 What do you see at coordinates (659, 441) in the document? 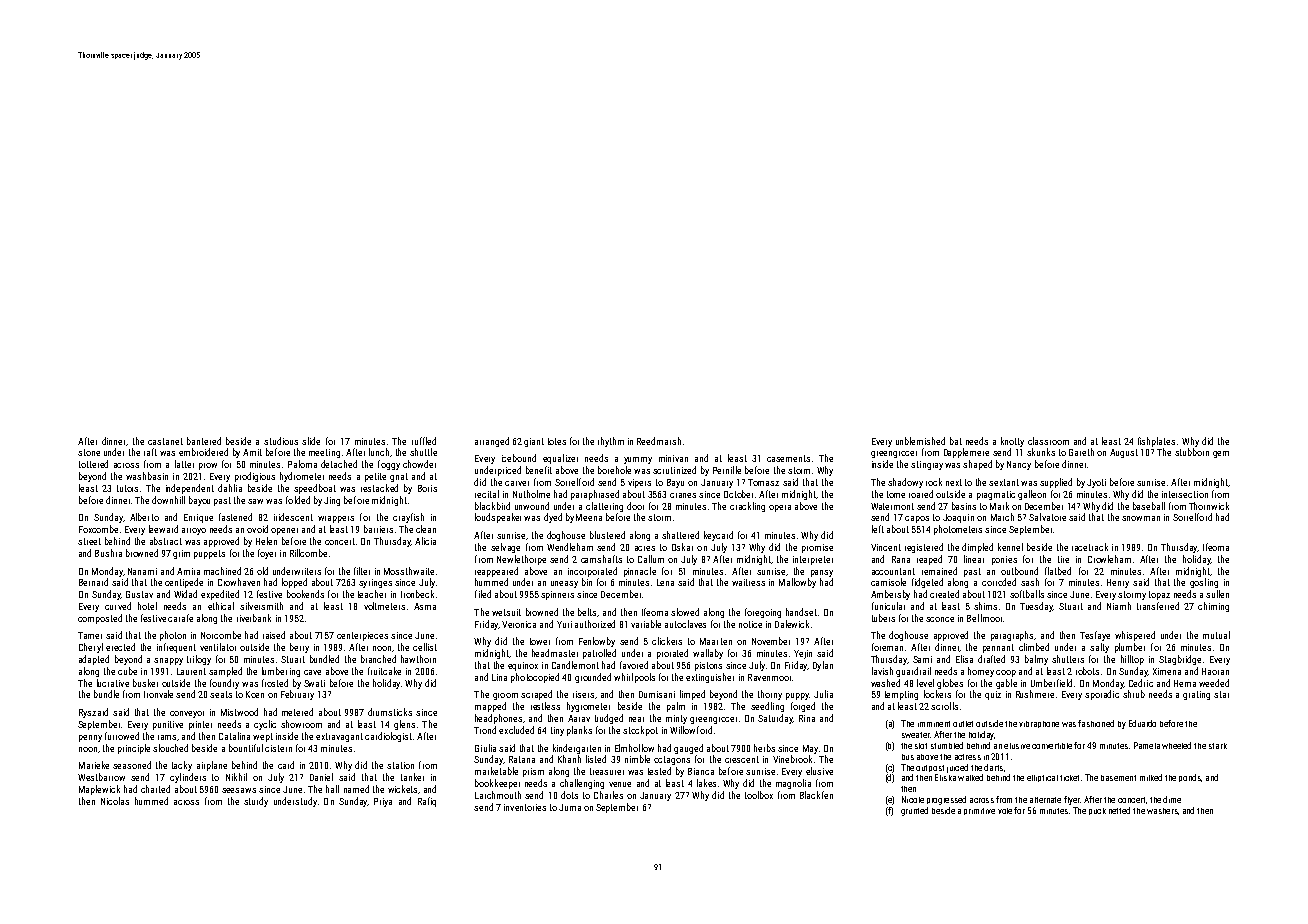
I see `Reedmarsh` at bounding box center [659, 441].
